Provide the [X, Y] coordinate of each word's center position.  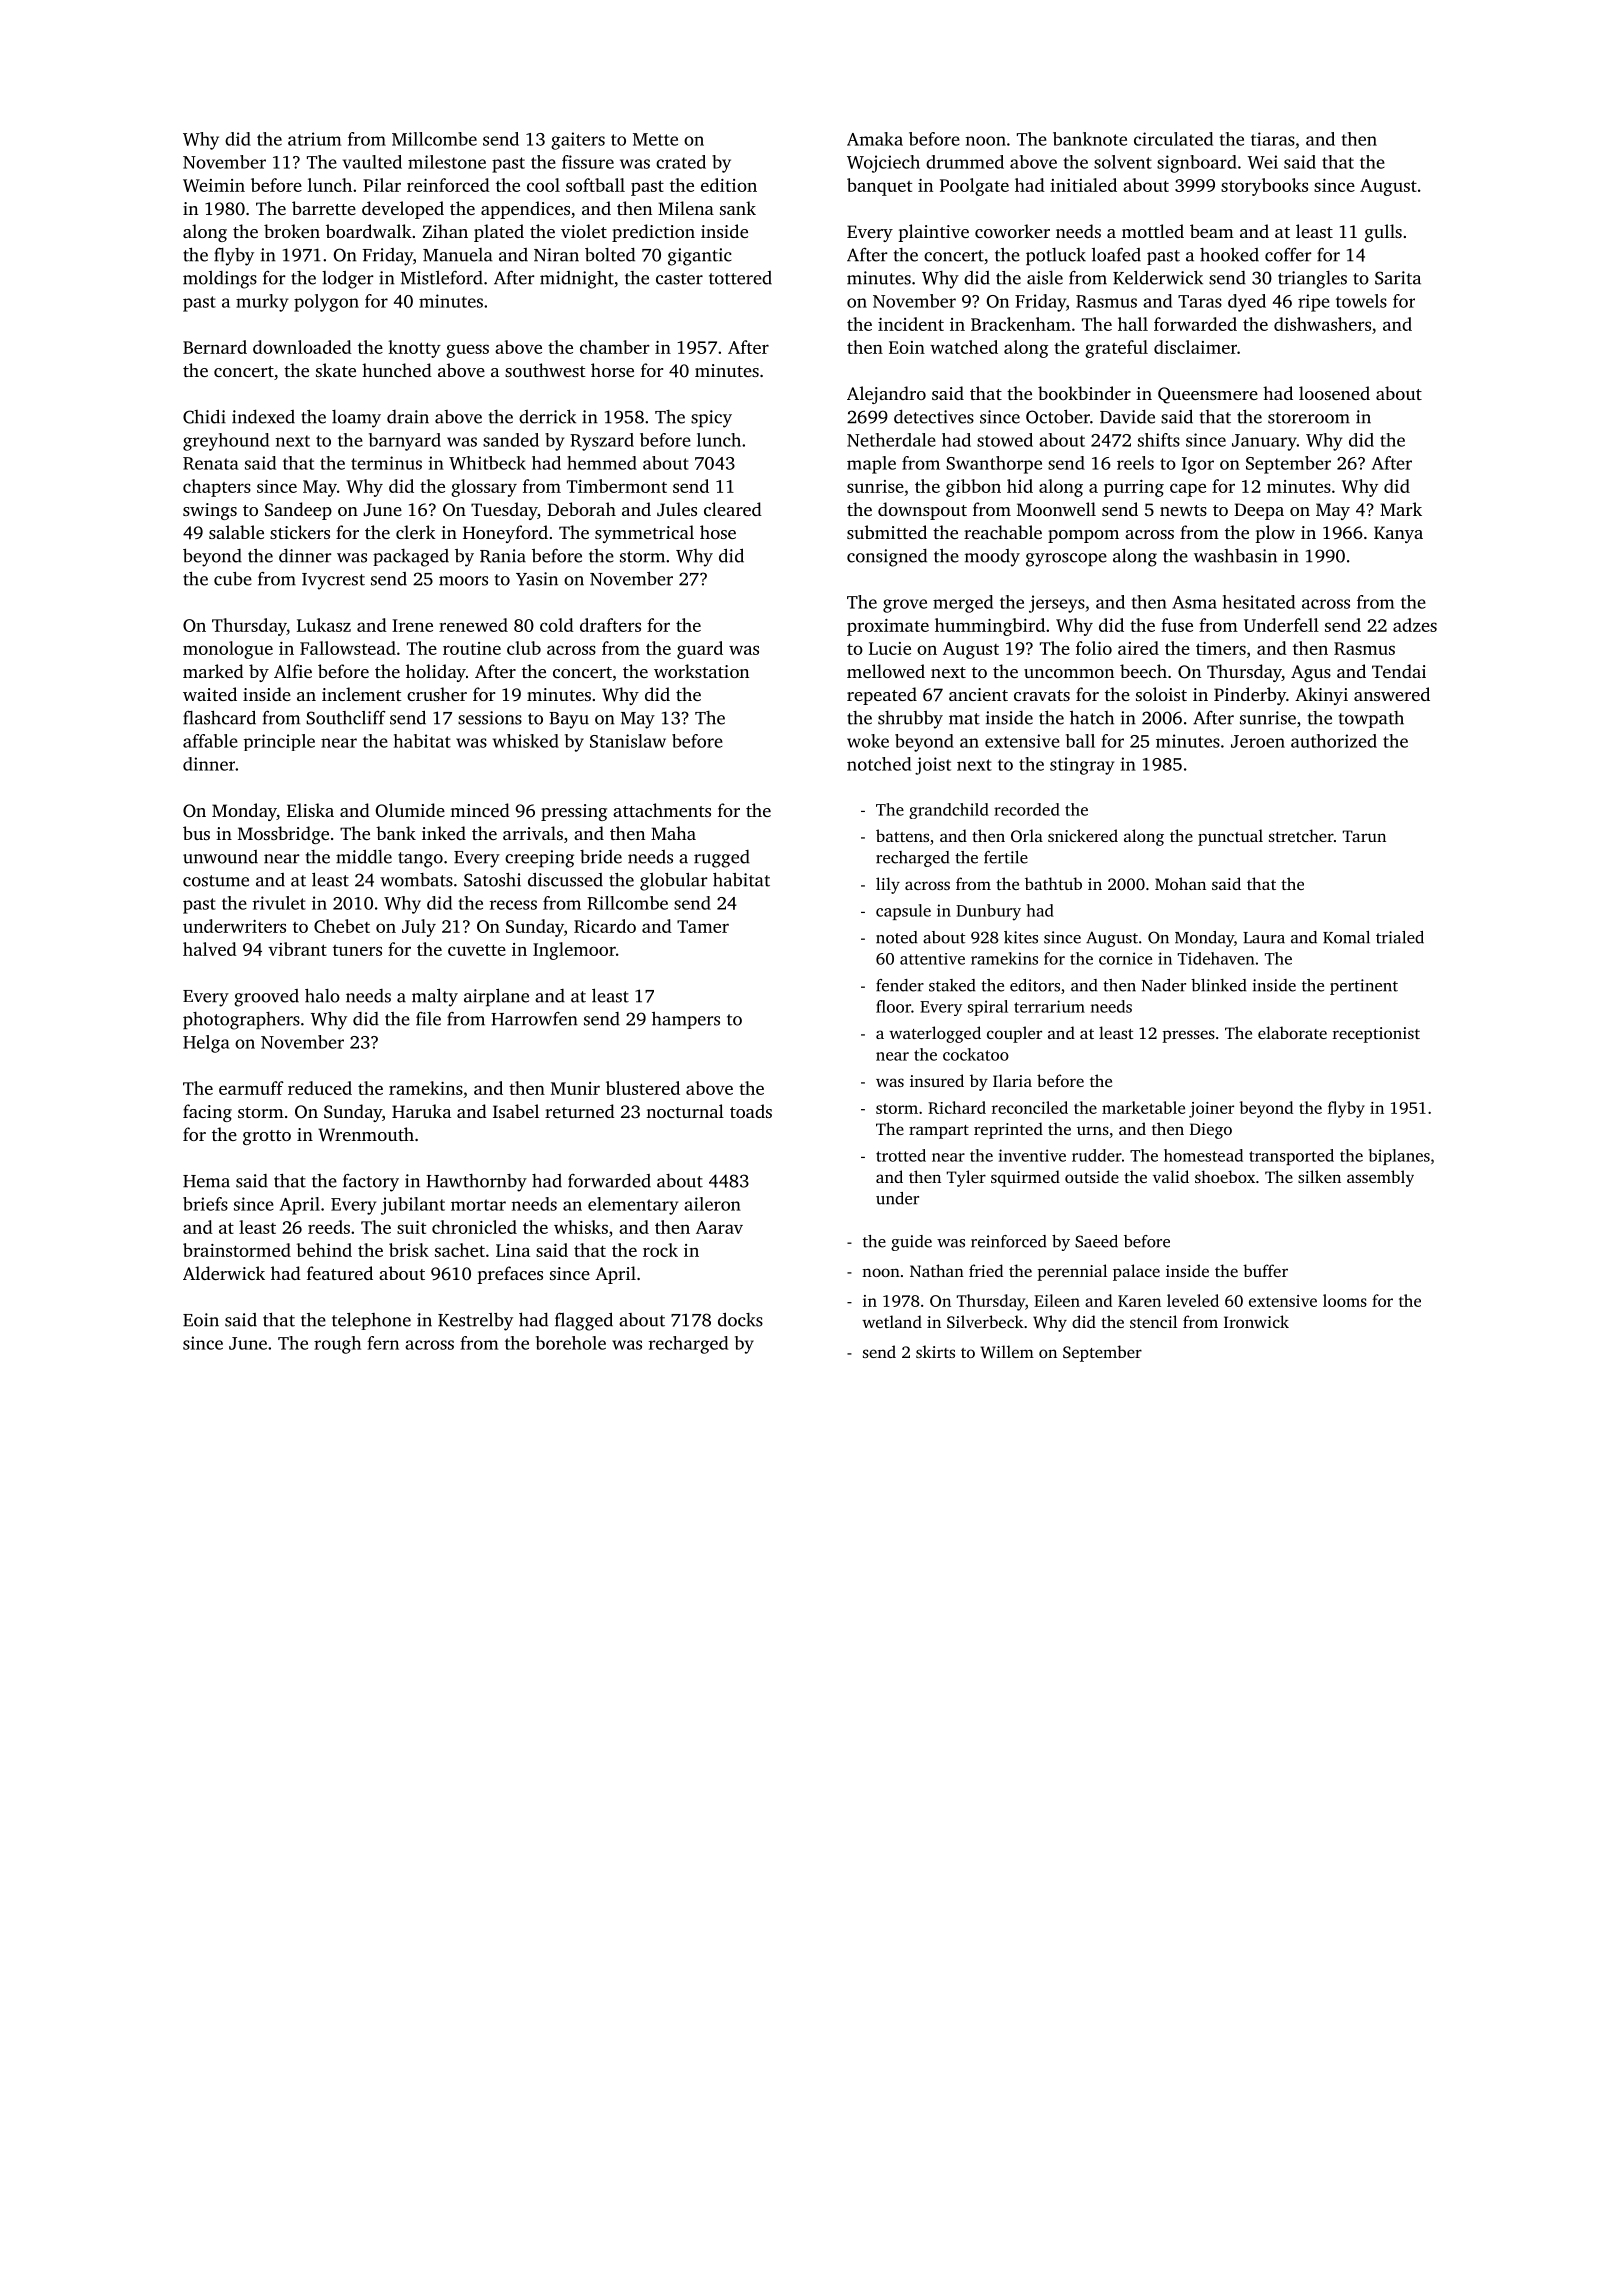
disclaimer [1195, 347]
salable [236, 532]
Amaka [875, 139]
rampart [939, 1132]
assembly [1380, 1178]
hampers [686, 1020]
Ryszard [602, 442]
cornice [1125, 958]
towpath [1371, 719]
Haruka [421, 1111]
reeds [329, 1227]
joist [933, 766]
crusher [437, 694]
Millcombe [434, 139]
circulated [1173, 139]
